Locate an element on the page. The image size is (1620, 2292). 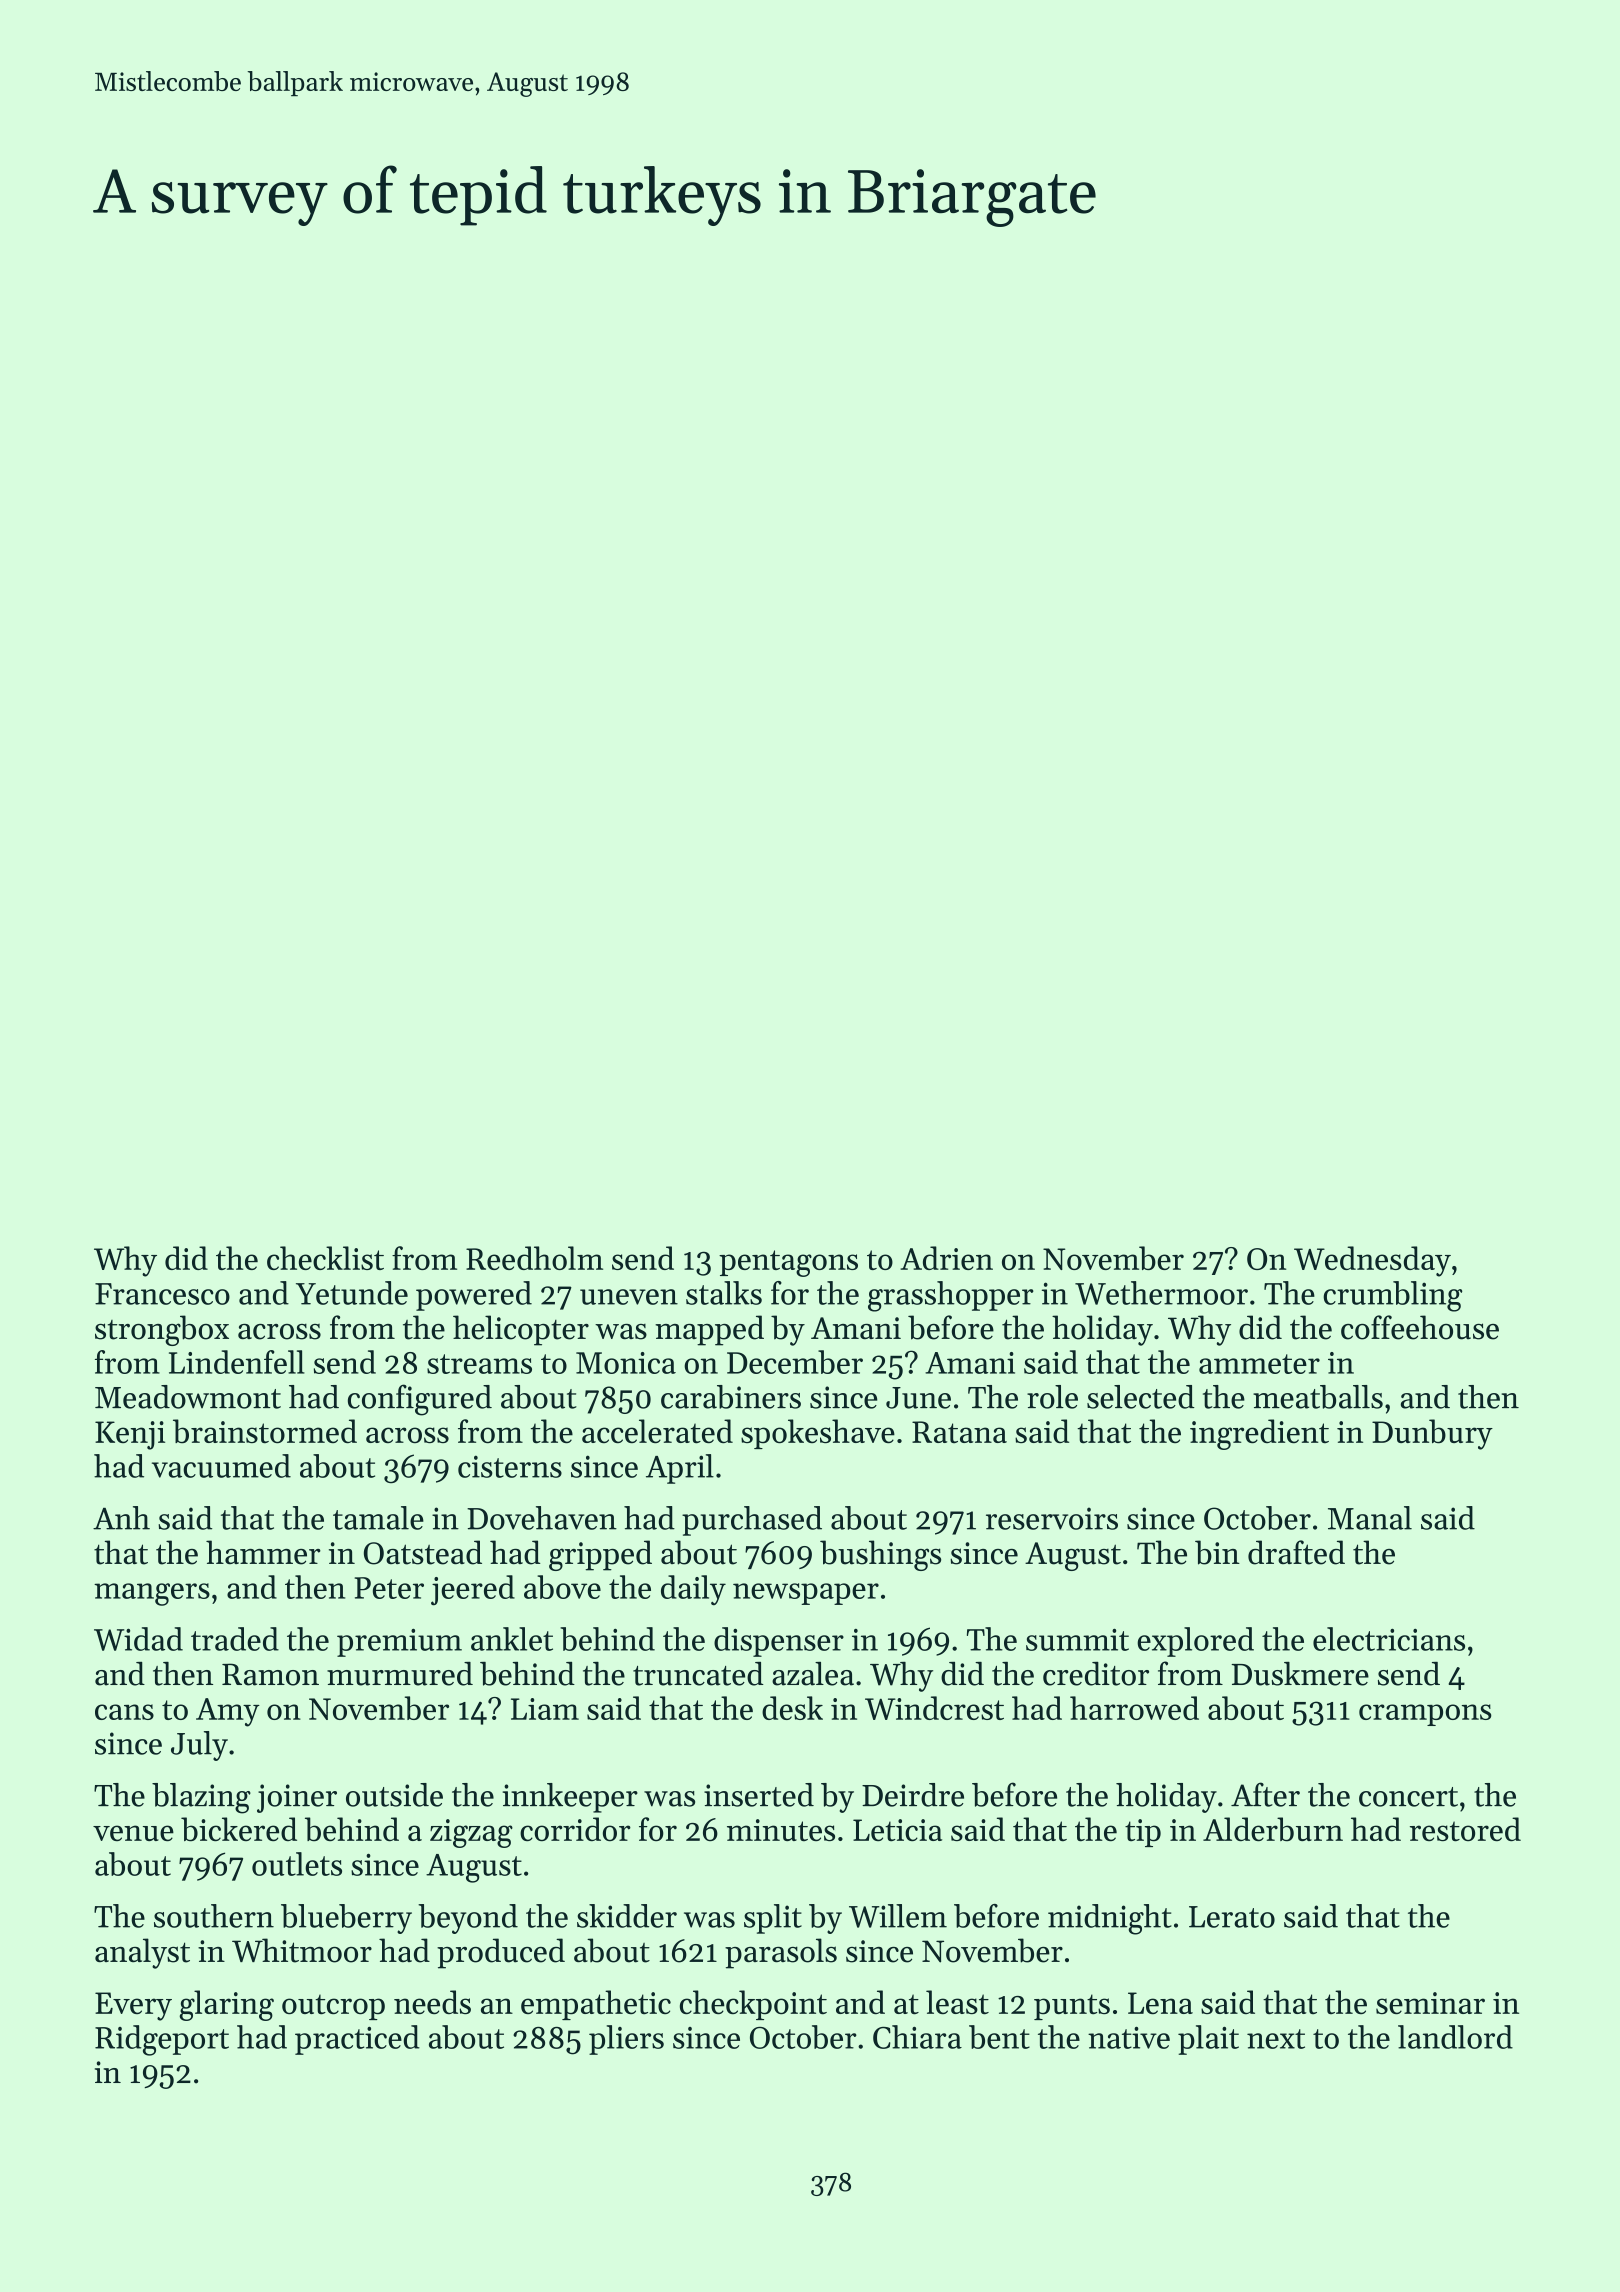
Duskmere is located at coordinates (1300, 1674).
